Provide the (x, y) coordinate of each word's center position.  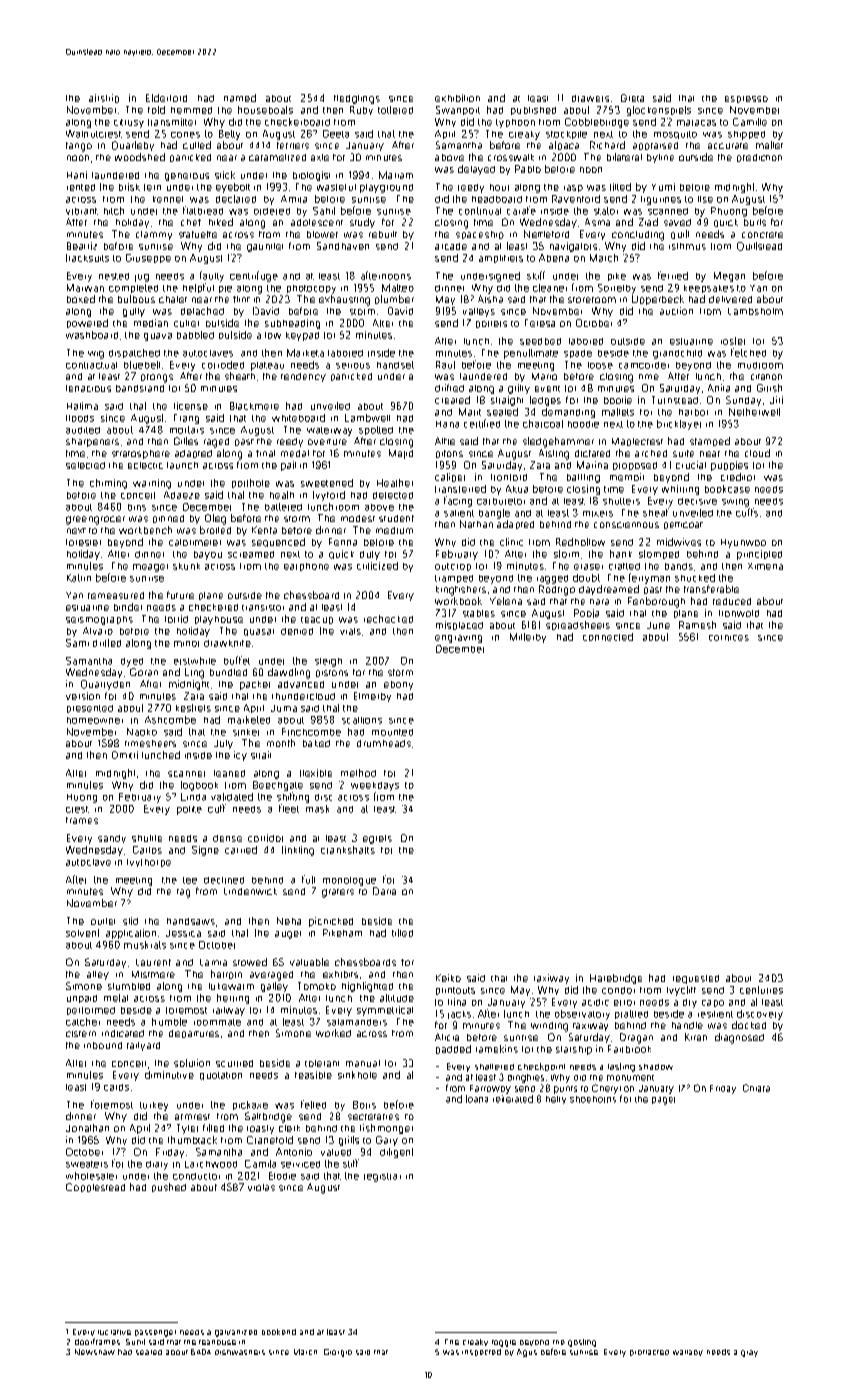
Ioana (477, 1099)
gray (749, 1353)
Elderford (166, 98)
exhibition (457, 98)
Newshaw (95, 1352)
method (358, 773)
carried (241, 850)
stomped (659, 554)
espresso (746, 99)
